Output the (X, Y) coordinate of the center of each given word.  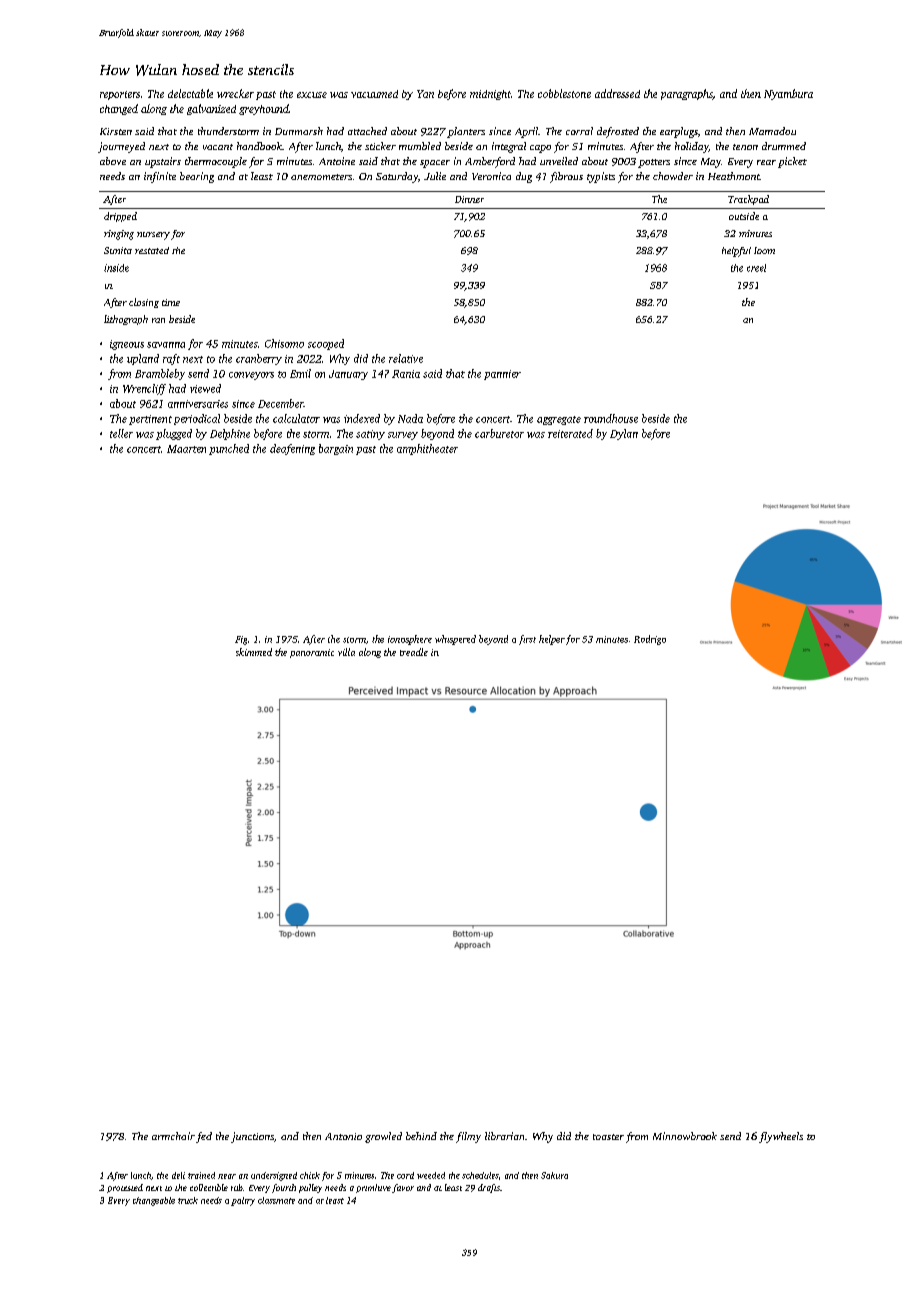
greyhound (264, 109)
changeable (154, 1201)
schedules (480, 1175)
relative (406, 358)
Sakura (554, 1175)
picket (792, 162)
